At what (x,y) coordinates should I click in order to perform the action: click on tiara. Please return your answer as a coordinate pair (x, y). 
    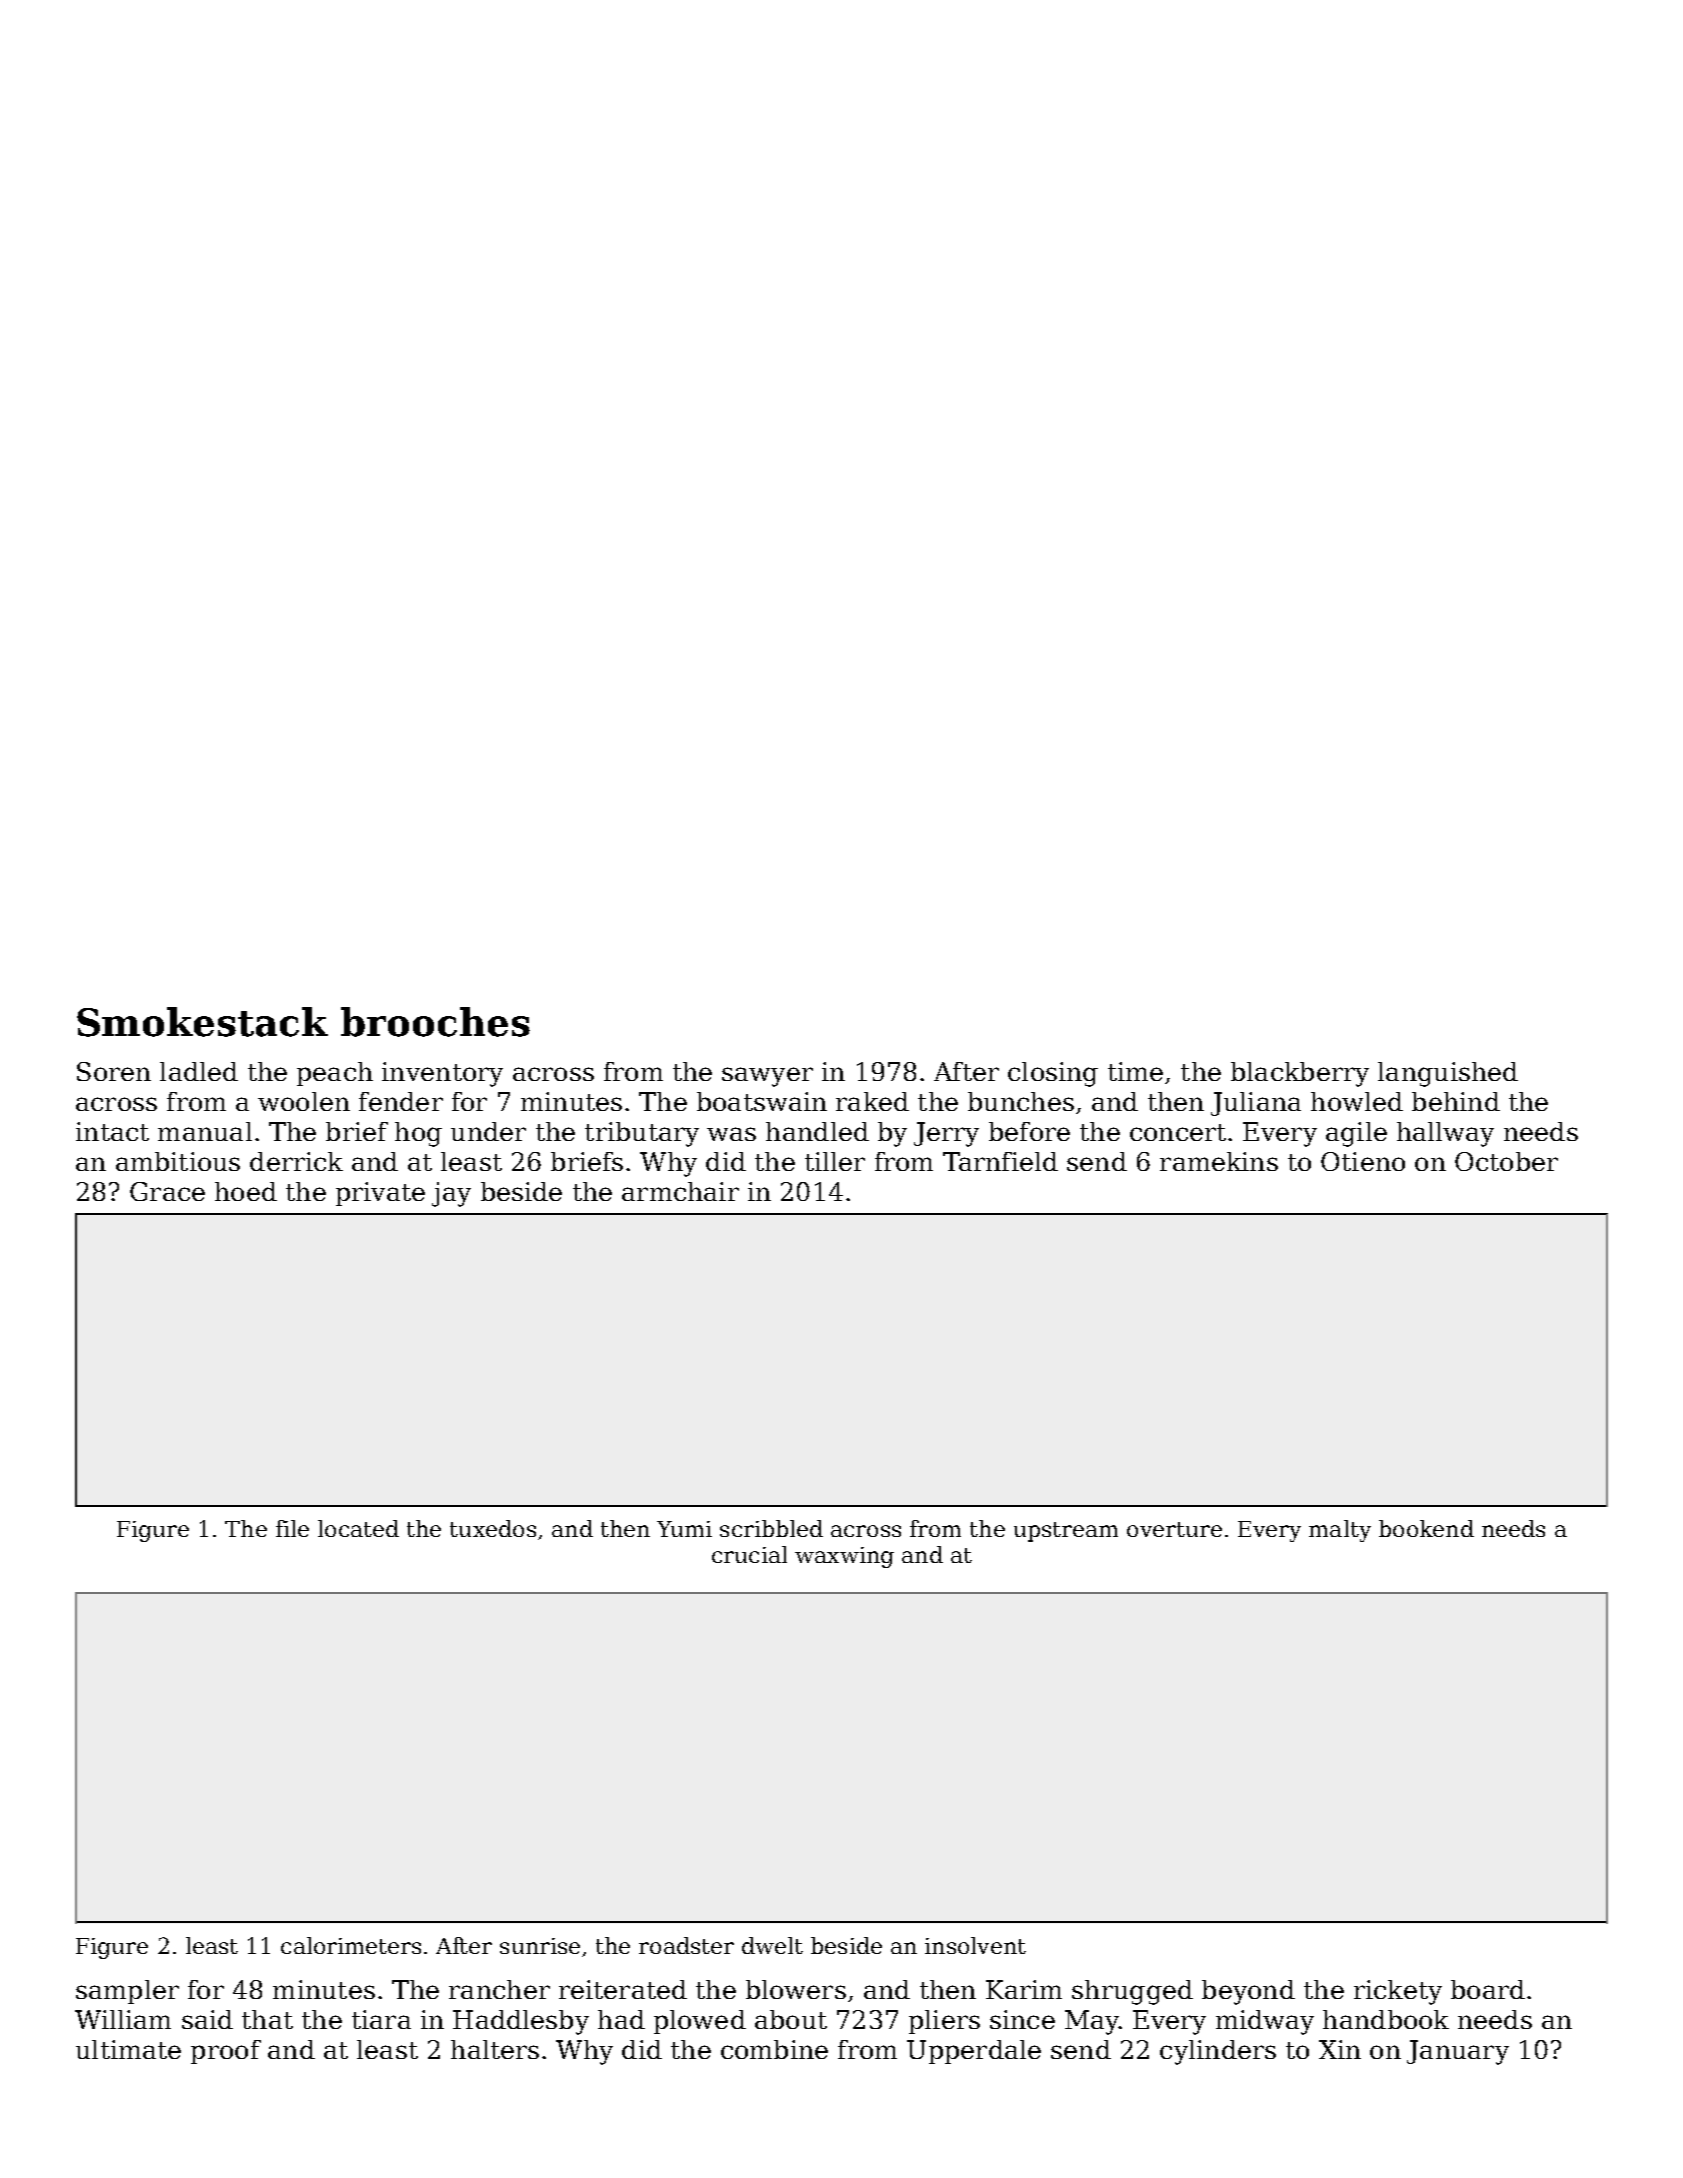
    Looking at the image, I should click on (381, 2019).
